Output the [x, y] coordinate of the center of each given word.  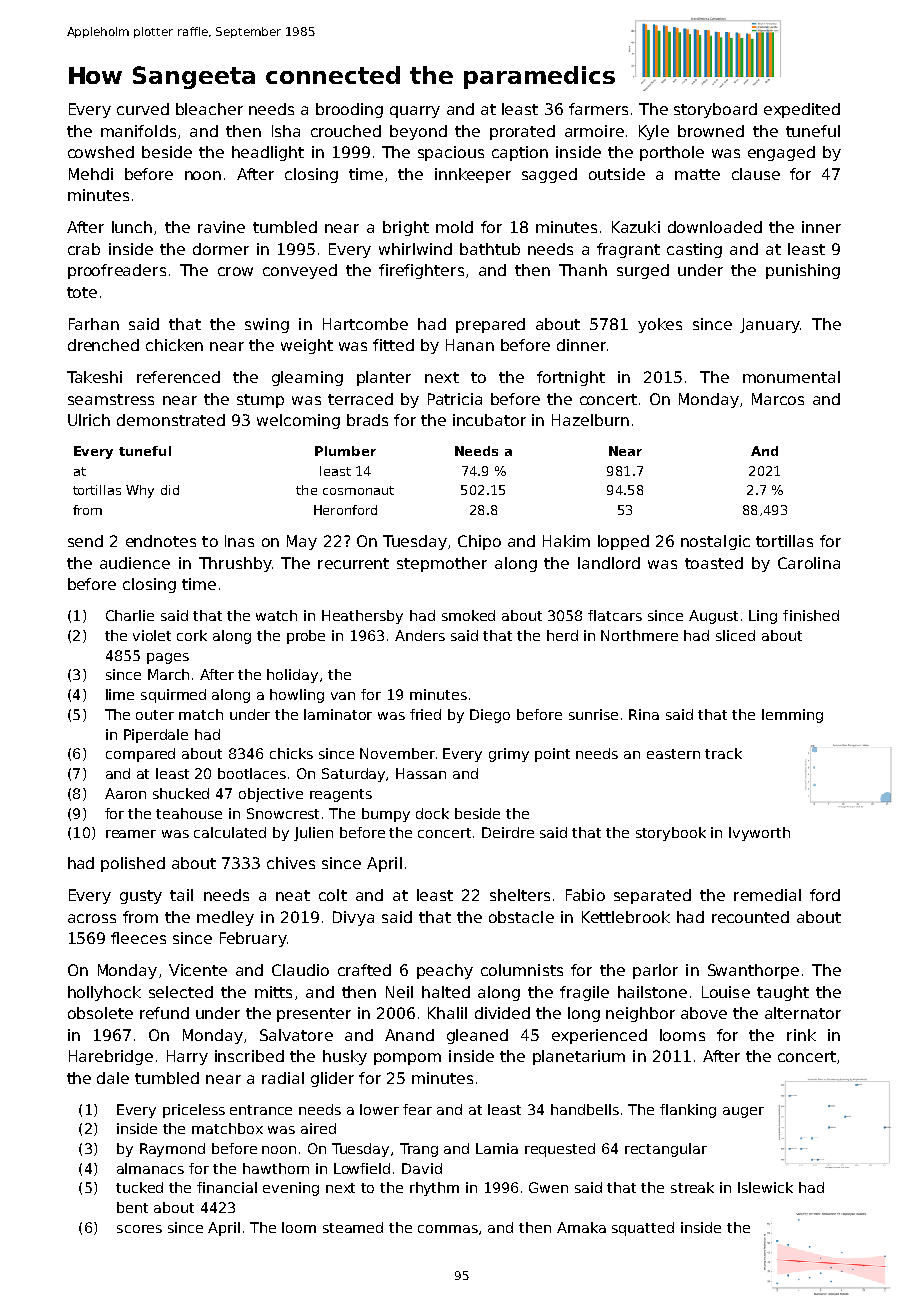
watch [276, 615]
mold [454, 227]
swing [267, 325]
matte [697, 174]
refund [164, 1013]
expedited [802, 110]
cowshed [101, 152]
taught [783, 993]
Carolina [809, 563]
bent [132, 1207]
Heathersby [362, 617]
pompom [407, 1059]
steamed [353, 1227]
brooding [349, 110]
